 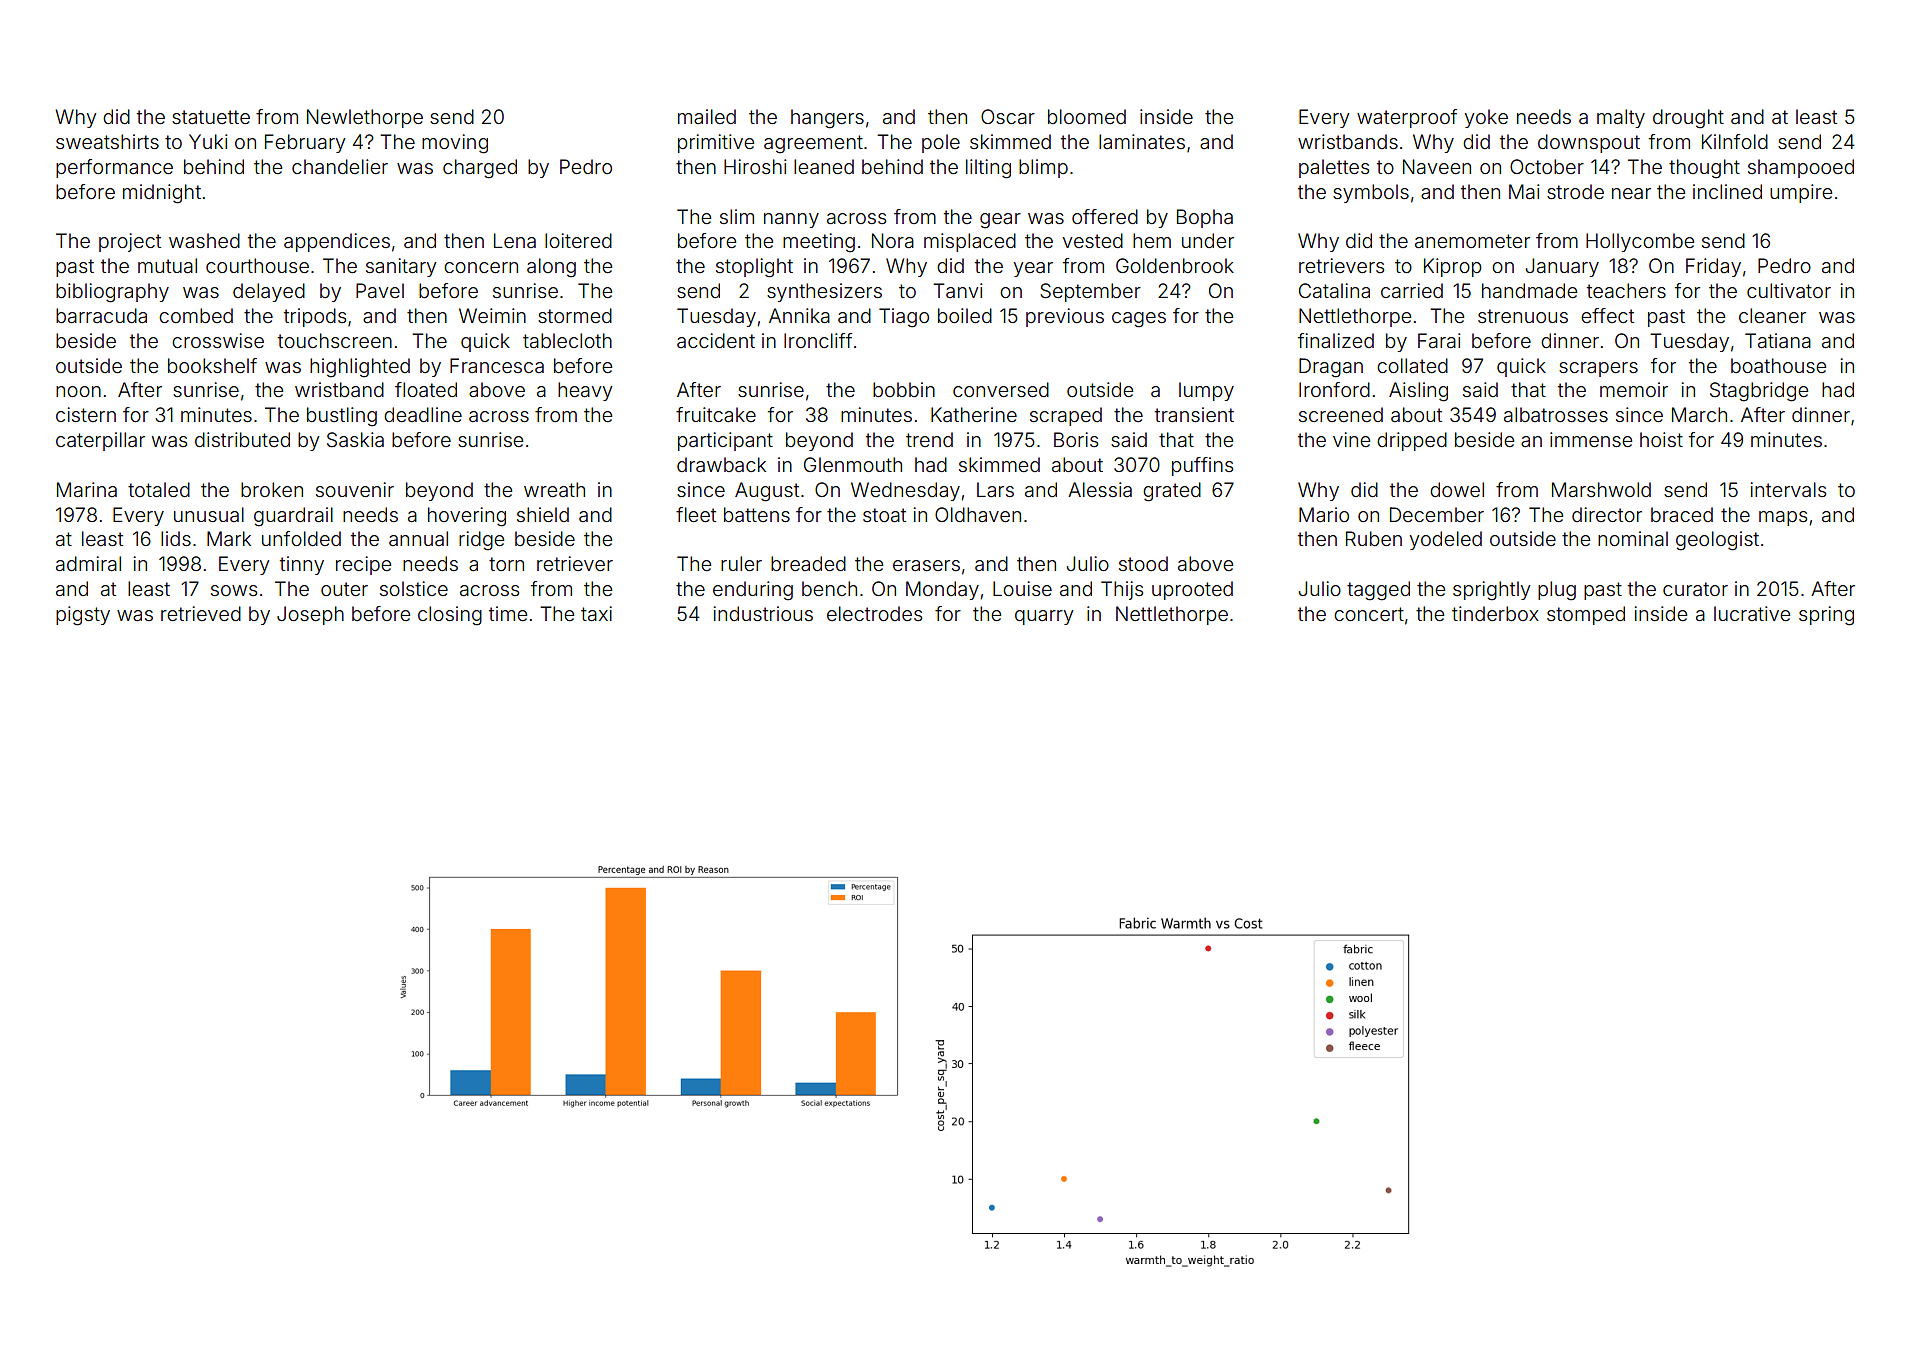 I want to click on Newlethorpe, so click(x=365, y=118).
